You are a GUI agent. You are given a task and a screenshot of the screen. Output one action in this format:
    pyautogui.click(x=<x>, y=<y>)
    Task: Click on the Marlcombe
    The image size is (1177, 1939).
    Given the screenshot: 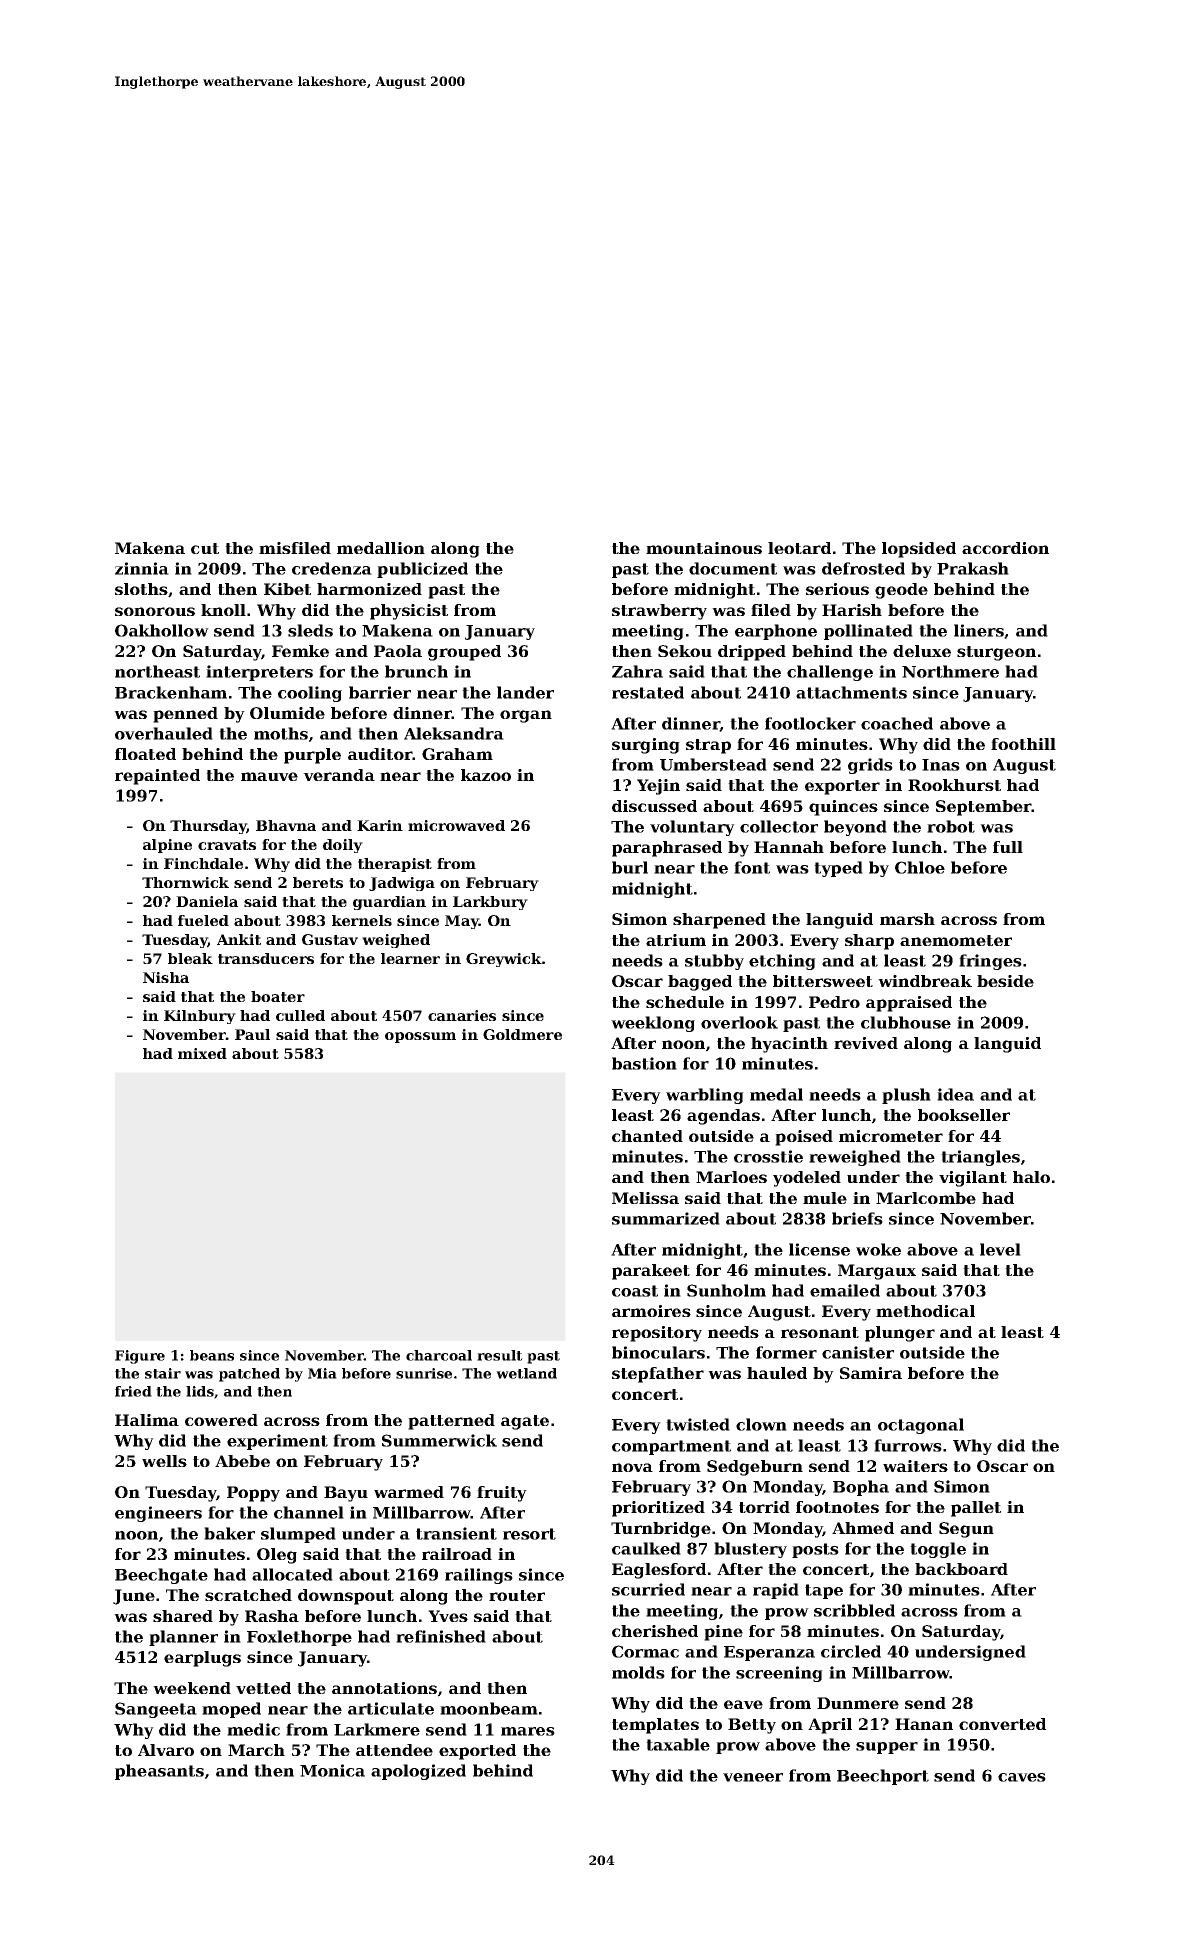 What is the action you would take?
    pyautogui.click(x=926, y=1198)
